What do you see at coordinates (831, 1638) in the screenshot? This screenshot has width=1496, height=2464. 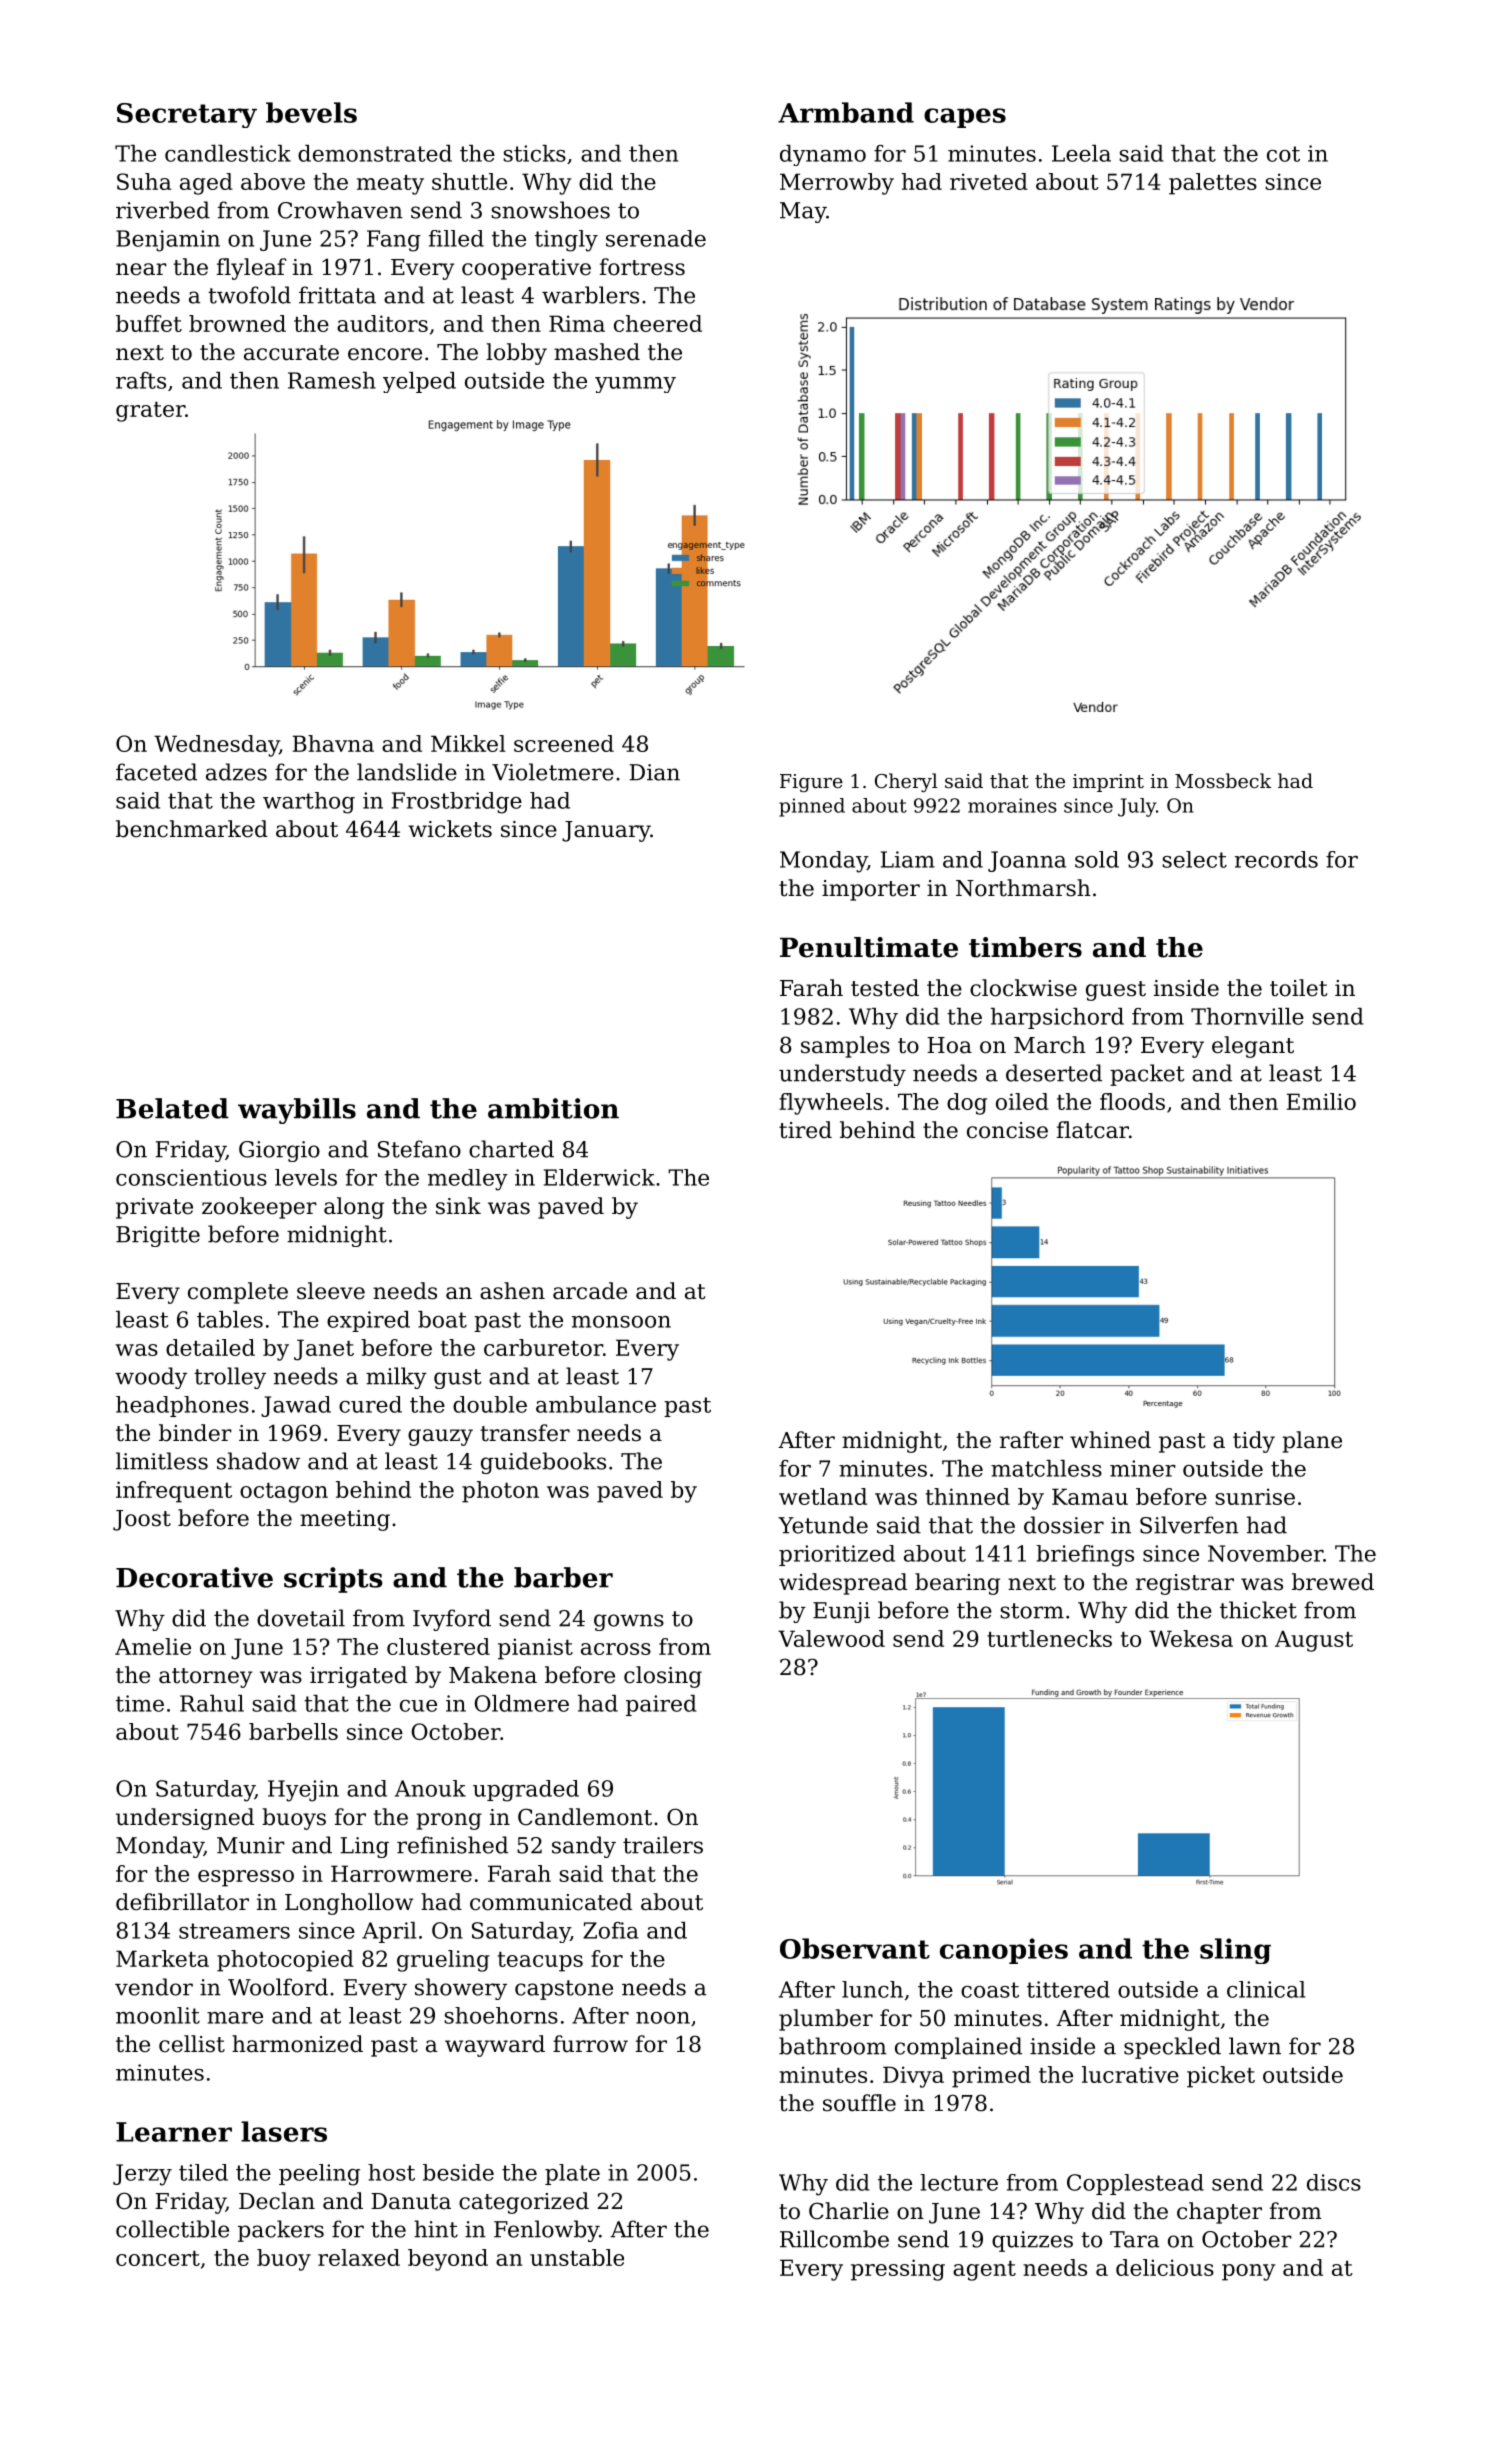 I see `Valewood` at bounding box center [831, 1638].
